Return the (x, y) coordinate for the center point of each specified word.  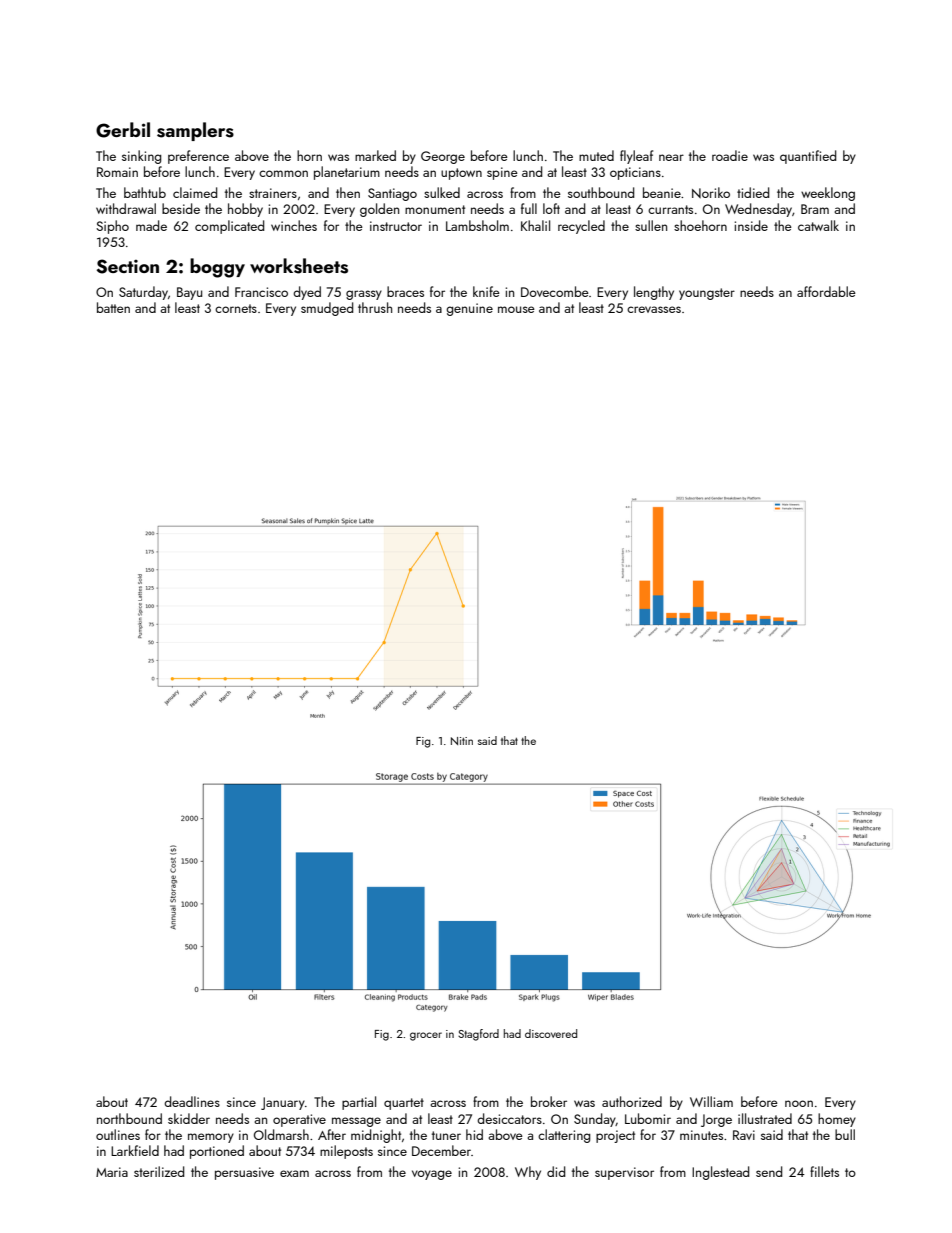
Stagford (478, 1035)
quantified (808, 157)
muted (596, 155)
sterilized (159, 1171)
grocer (426, 1036)
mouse (516, 309)
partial (359, 1103)
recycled (581, 227)
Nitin (462, 741)
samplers (195, 131)
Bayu (189, 293)
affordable (826, 291)
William (711, 1101)
